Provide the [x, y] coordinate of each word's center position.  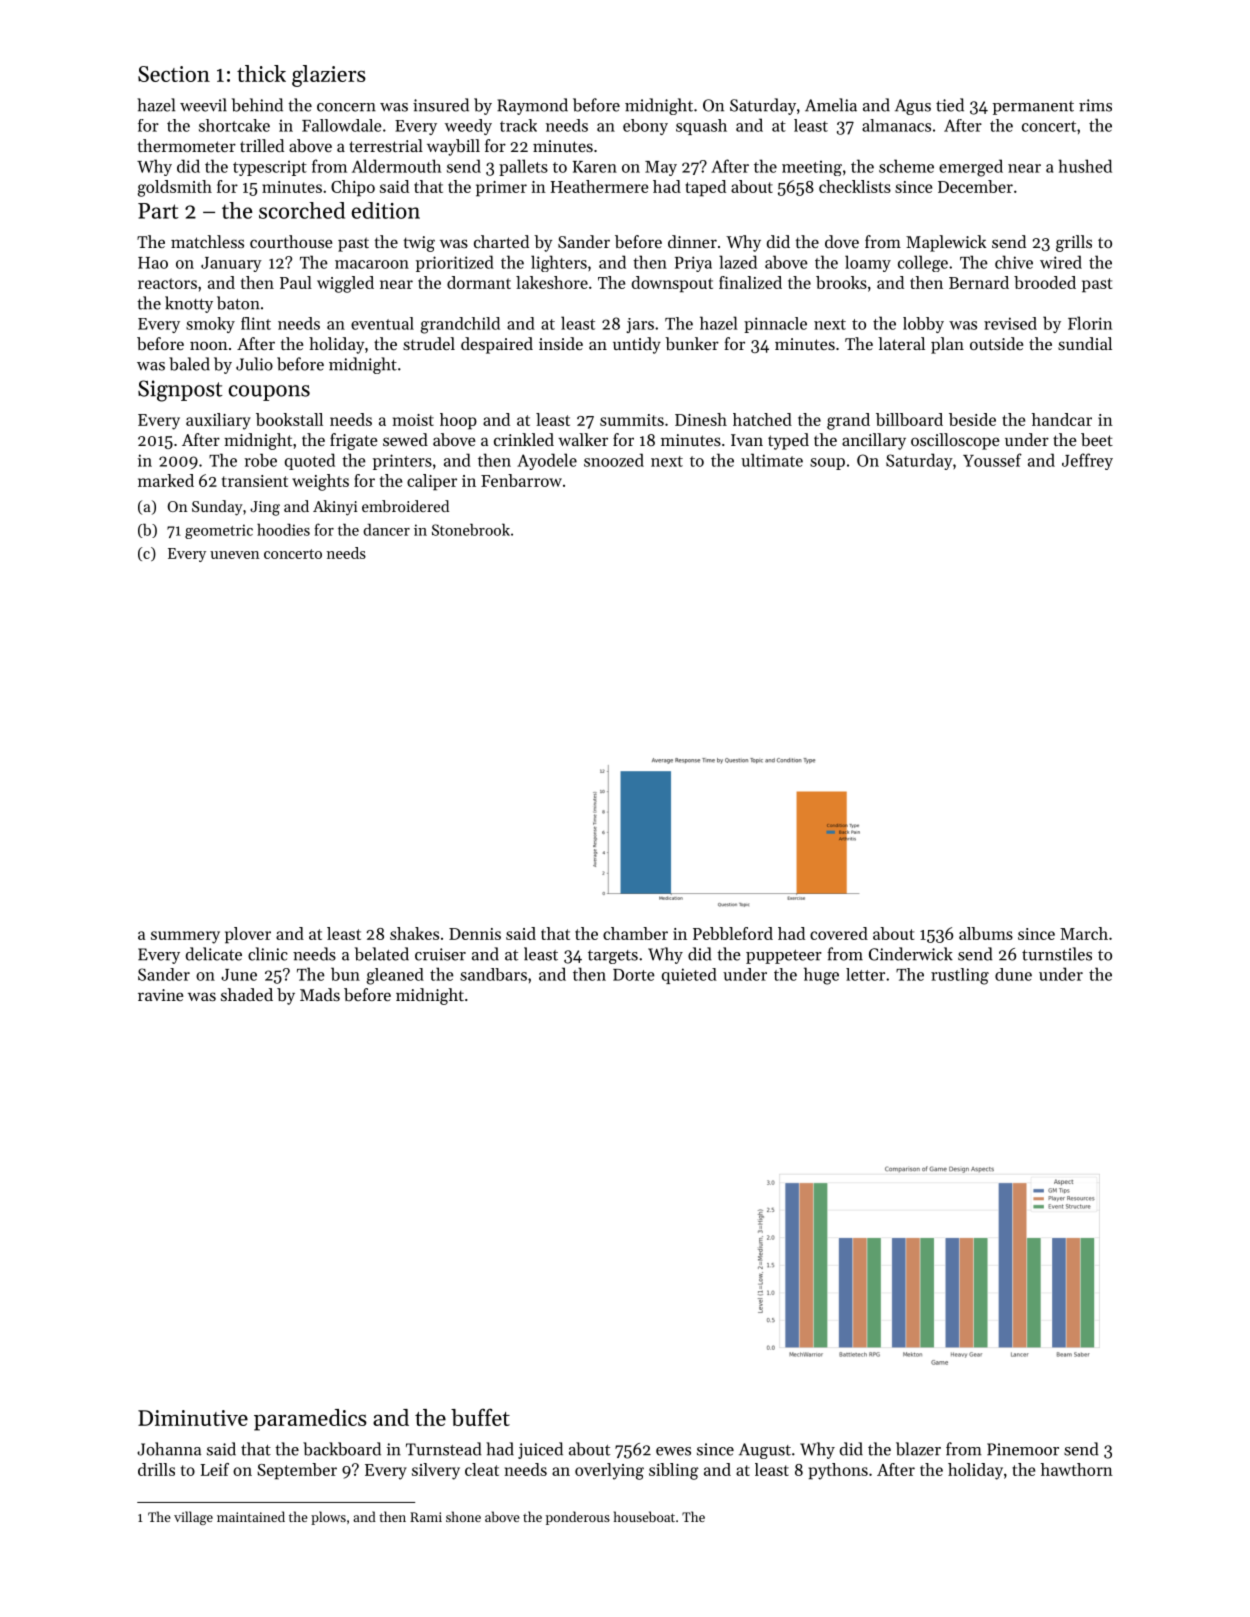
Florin [1090, 323]
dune [1013, 974]
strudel [429, 343]
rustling [960, 976]
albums [986, 933]
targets [613, 957]
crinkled [524, 439]
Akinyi [335, 508]
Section [174, 74]
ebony [645, 127]
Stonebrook [471, 529]
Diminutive [193, 1418]
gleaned [395, 976]
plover [248, 935]
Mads [320, 994]
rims [1095, 105]
